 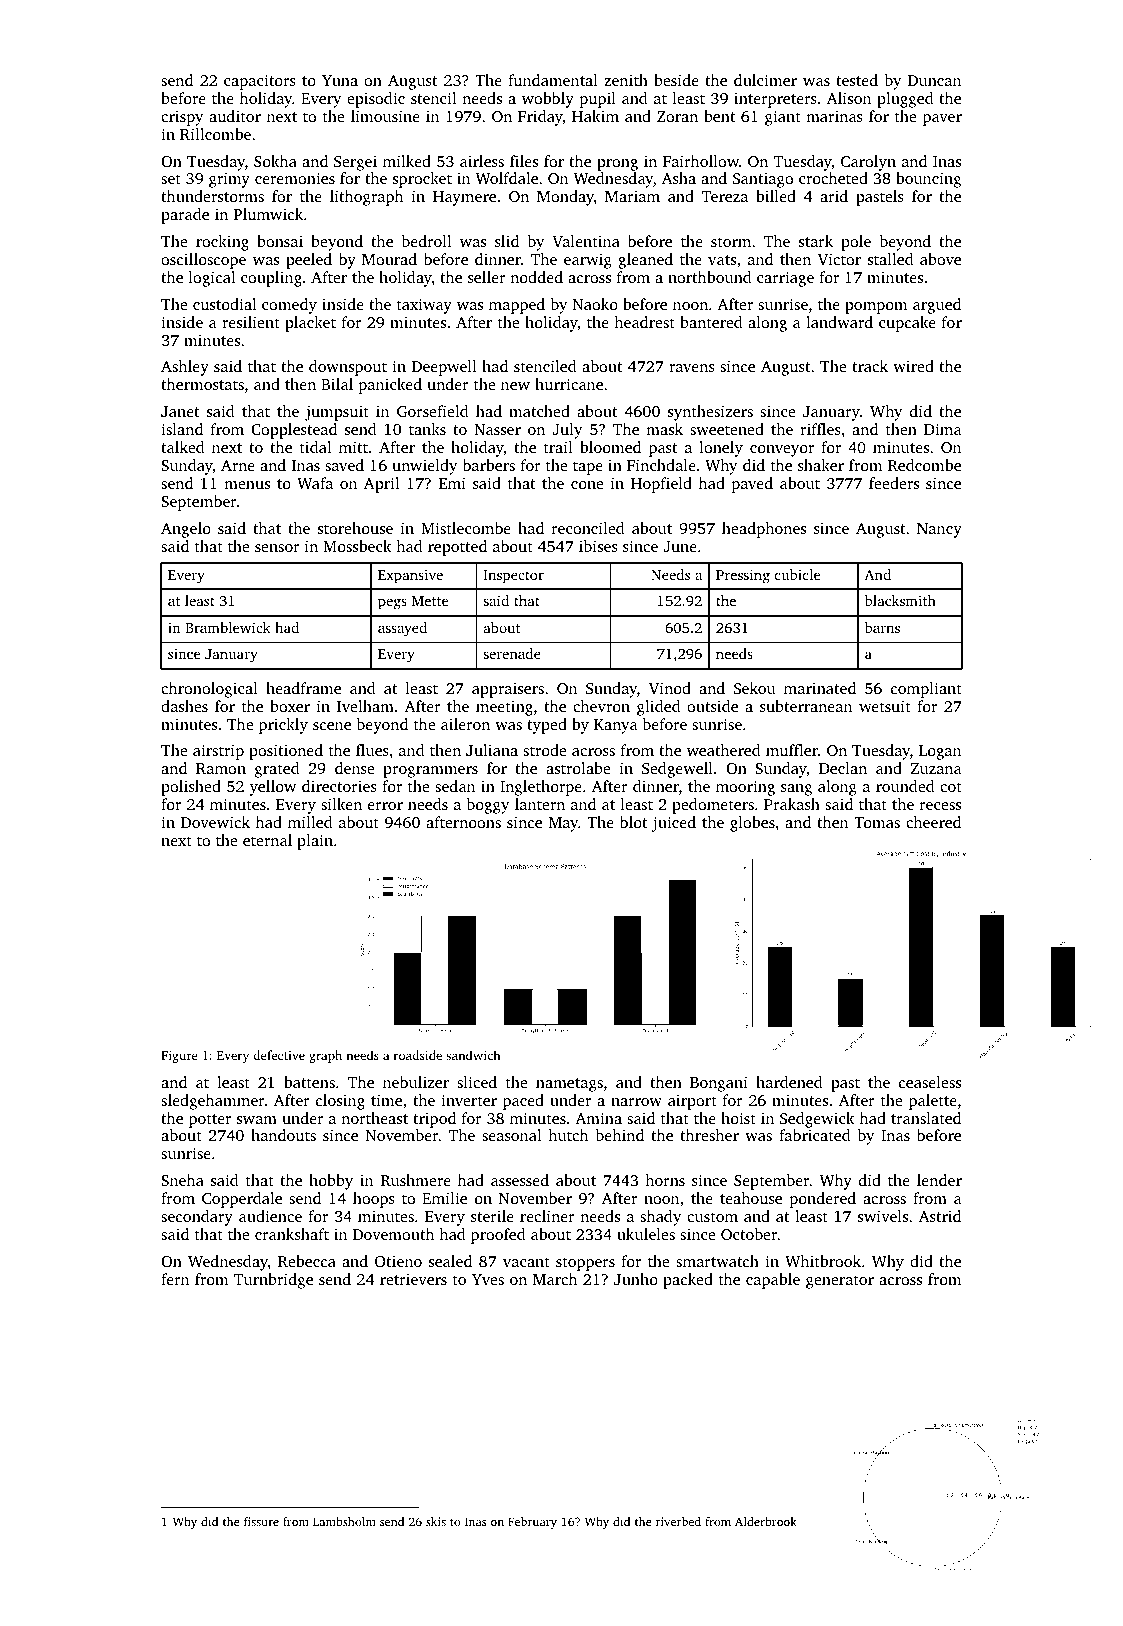 What do you see at coordinates (719, 1084) in the page?
I see `Bongani` at bounding box center [719, 1084].
